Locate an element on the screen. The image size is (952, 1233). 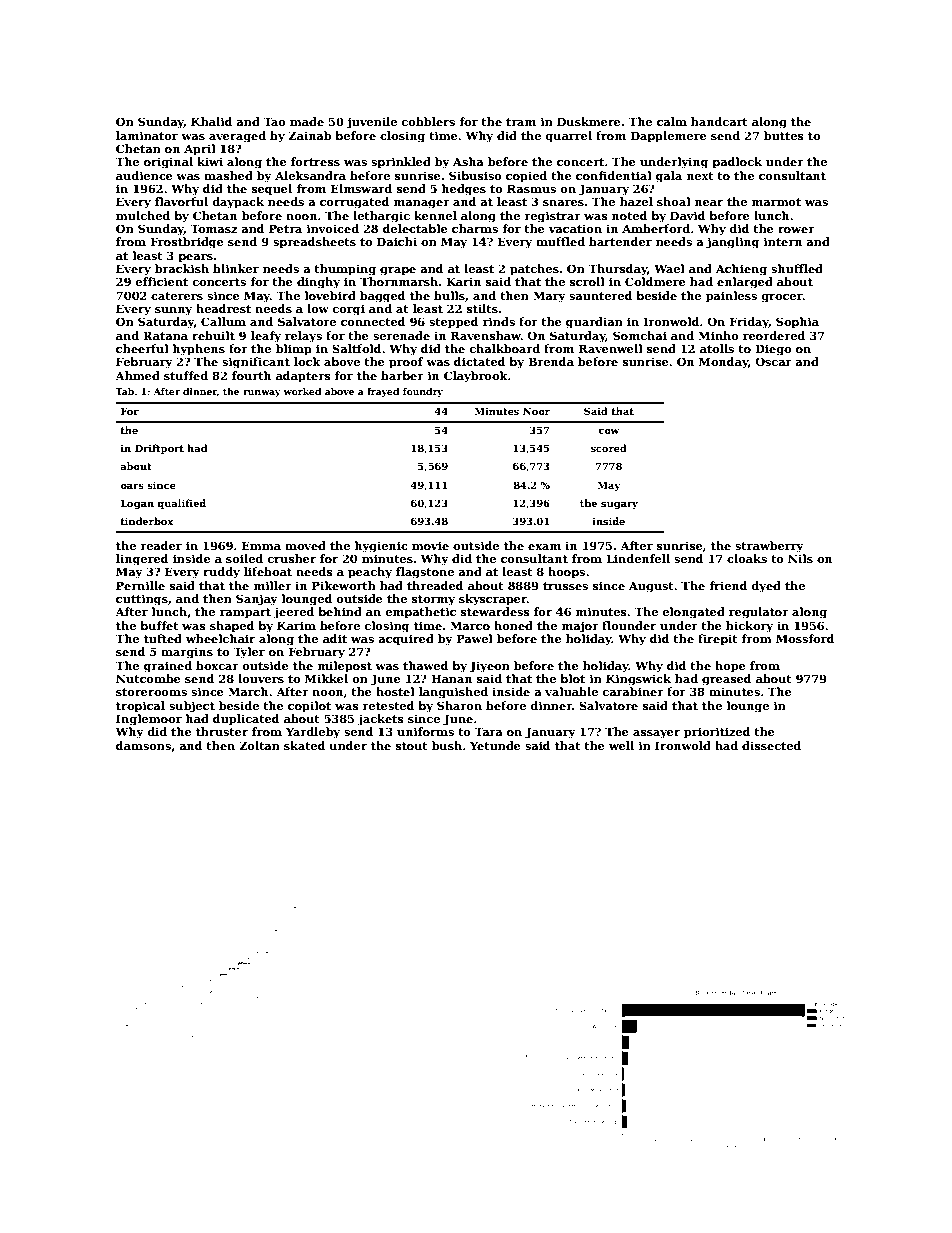
uniforms is located at coordinates (425, 731).
